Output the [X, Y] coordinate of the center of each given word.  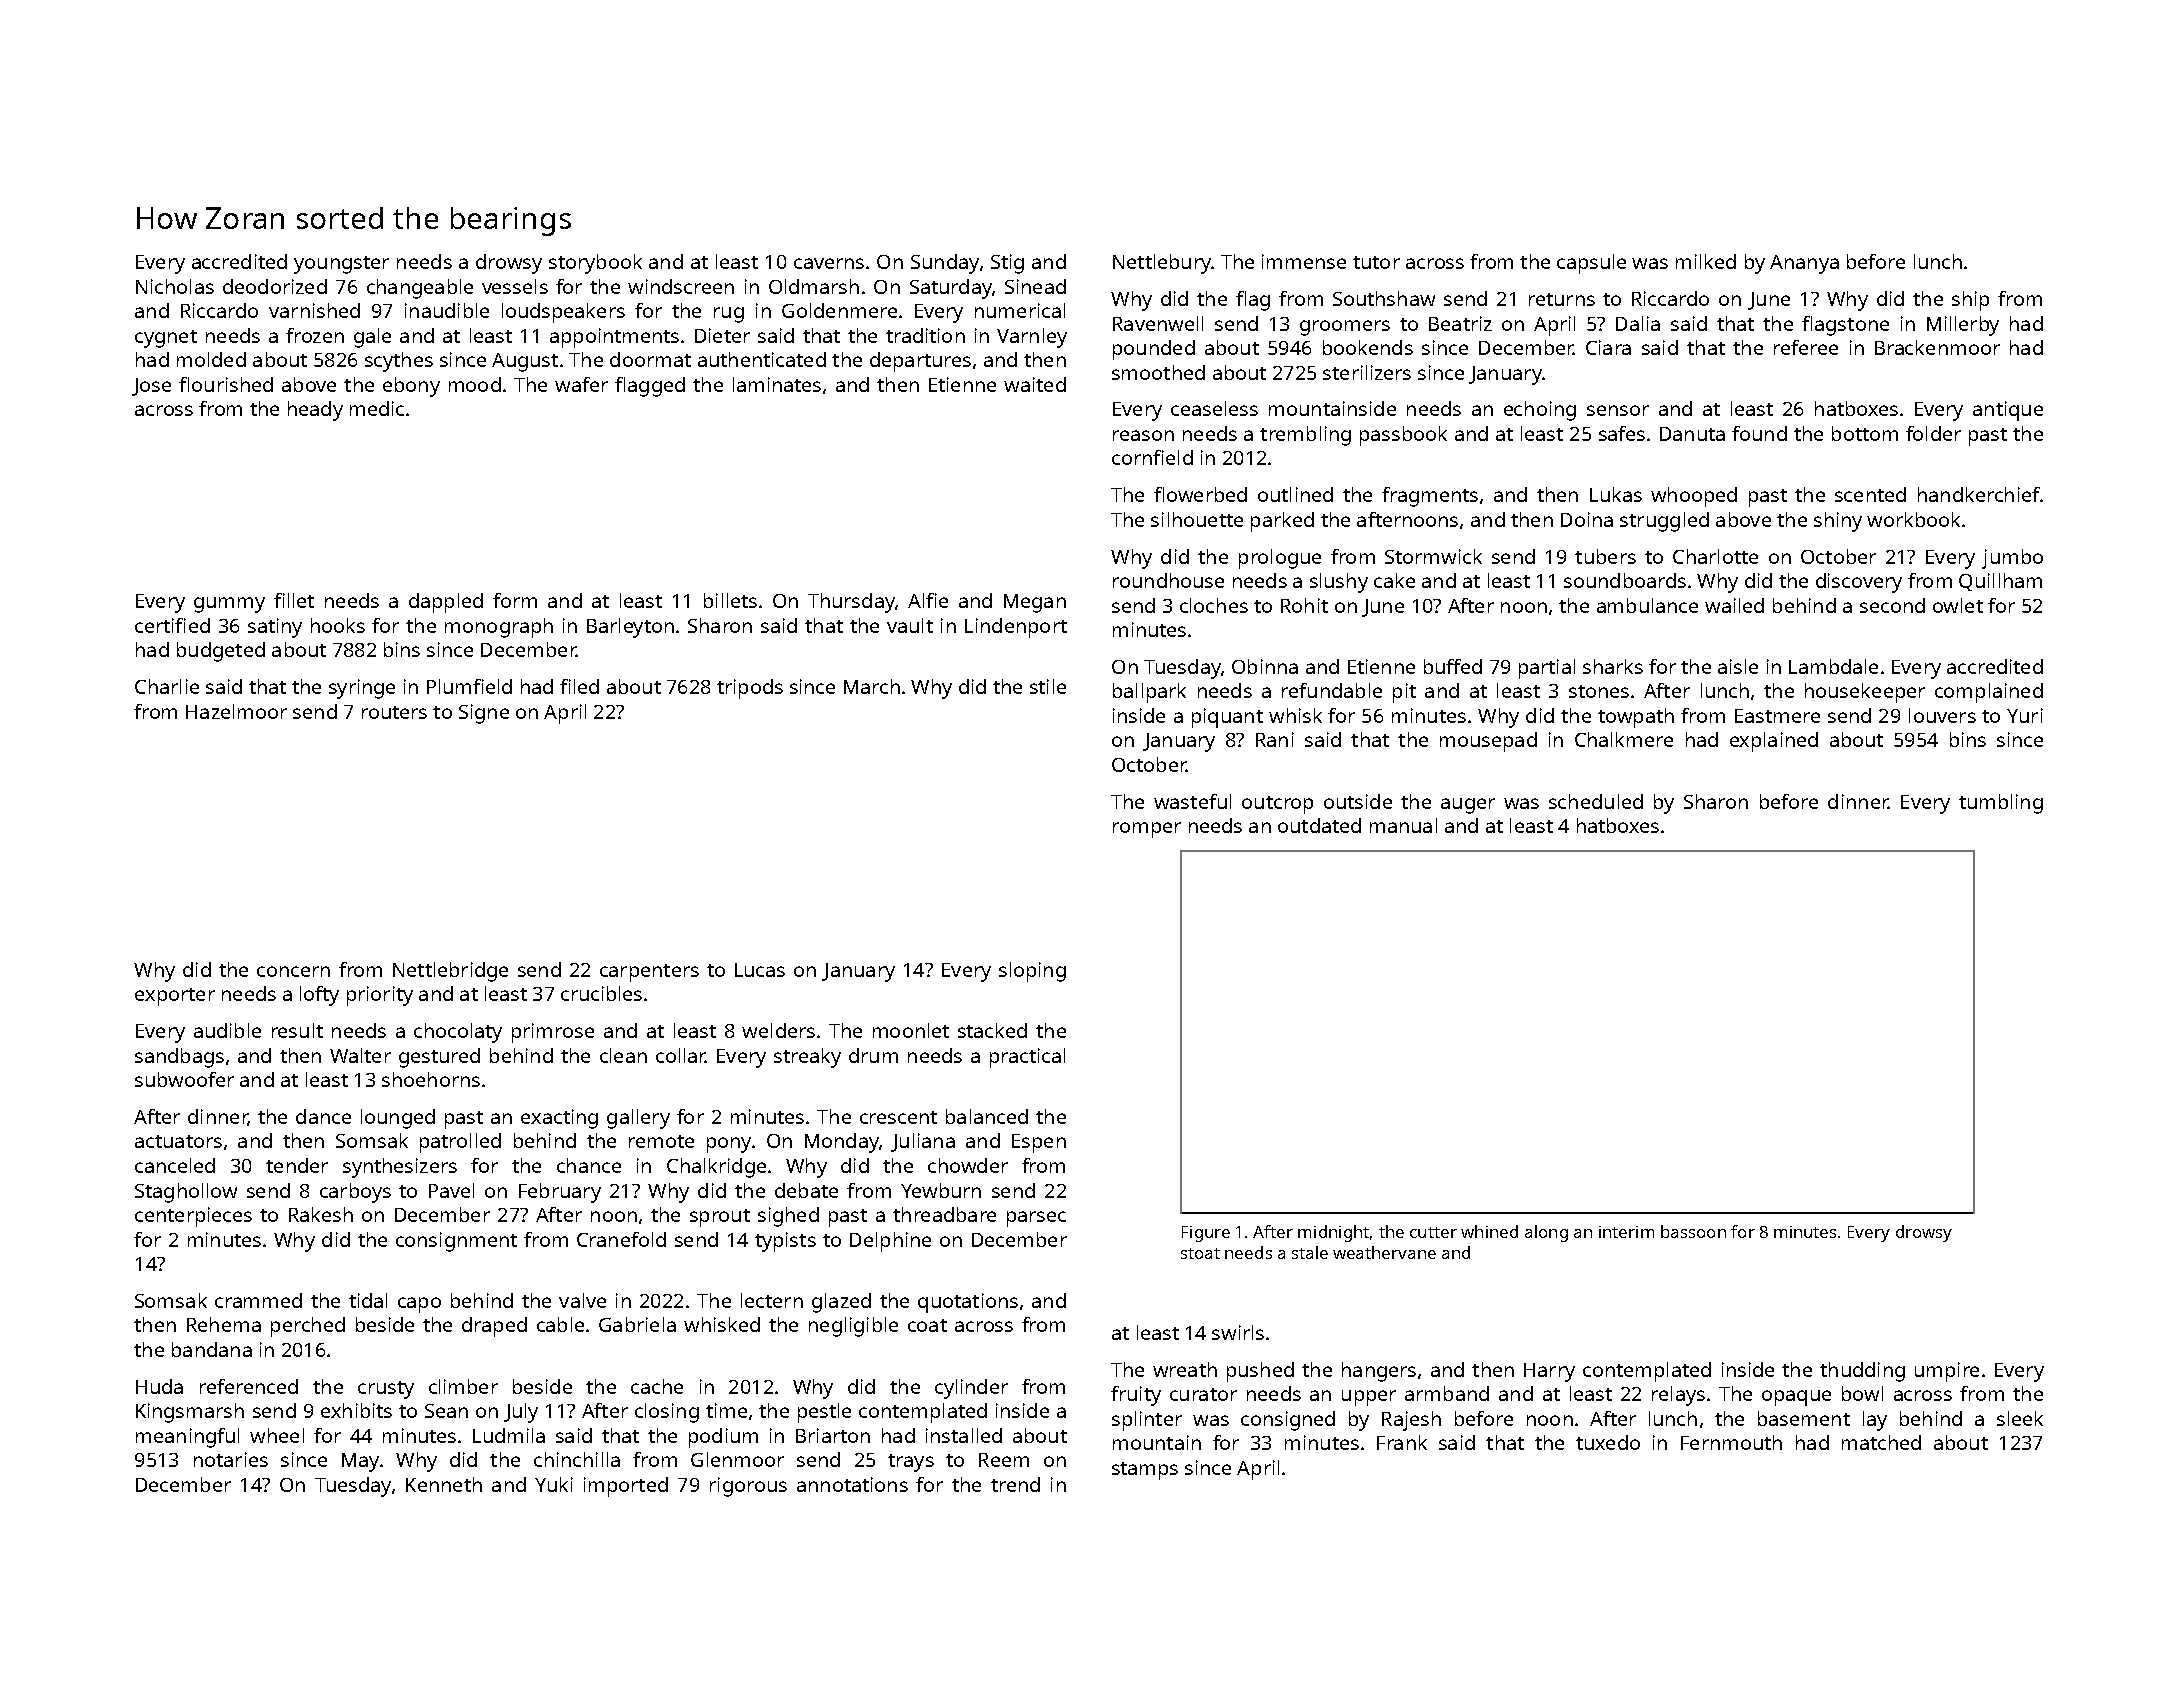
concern [293, 971]
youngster [341, 265]
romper [1147, 830]
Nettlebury [1162, 264]
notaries [231, 1459]
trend [1015, 1484]
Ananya [1804, 264]
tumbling [2001, 804]
